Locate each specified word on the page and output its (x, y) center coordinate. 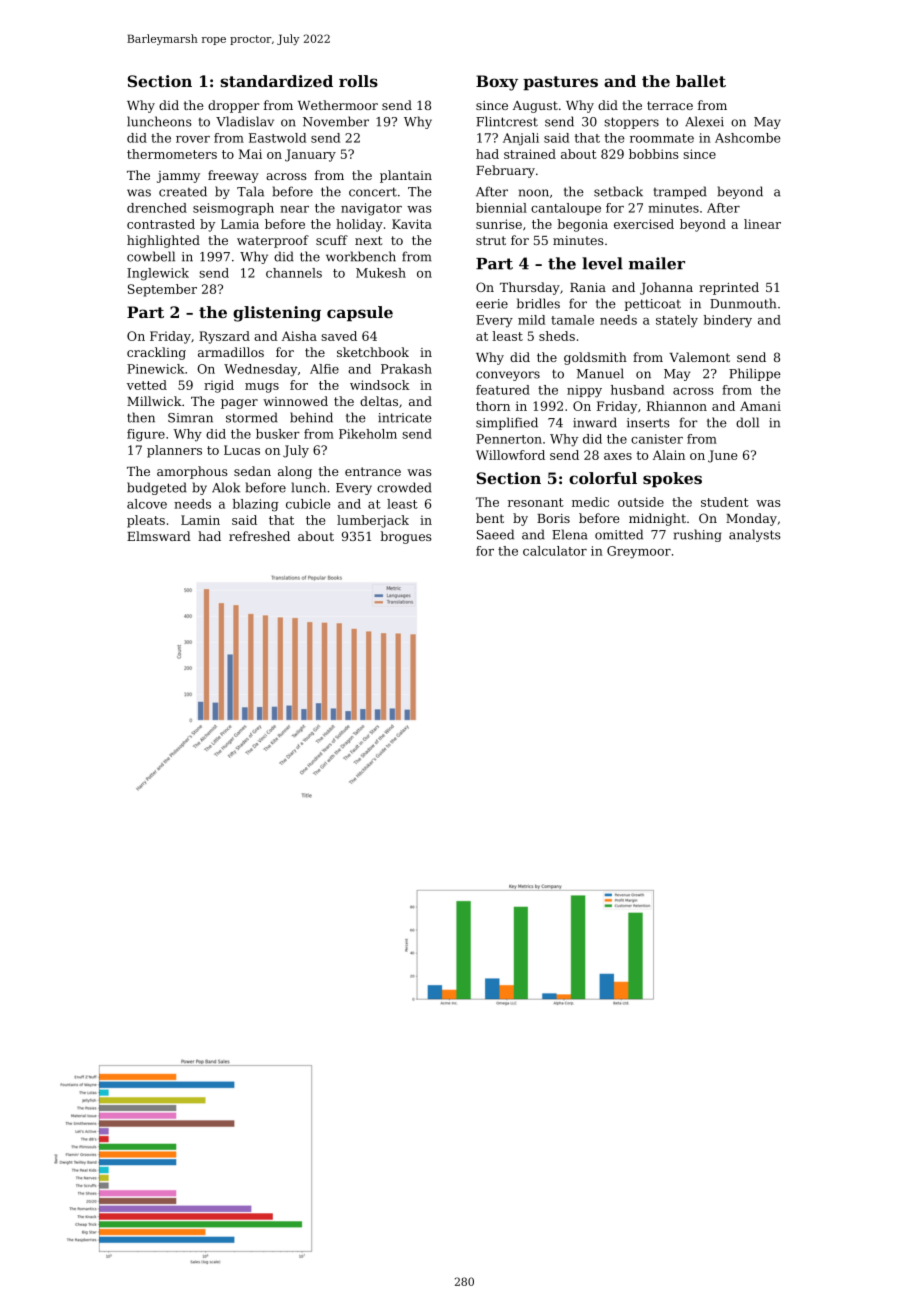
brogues (406, 537)
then (141, 417)
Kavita (412, 224)
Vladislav (245, 121)
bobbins (653, 154)
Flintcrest (507, 121)
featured (503, 390)
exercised (644, 224)
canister (657, 439)
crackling (156, 353)
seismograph (233, 209)
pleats (146, 521)
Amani (760, 406)
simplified (507, 423)
